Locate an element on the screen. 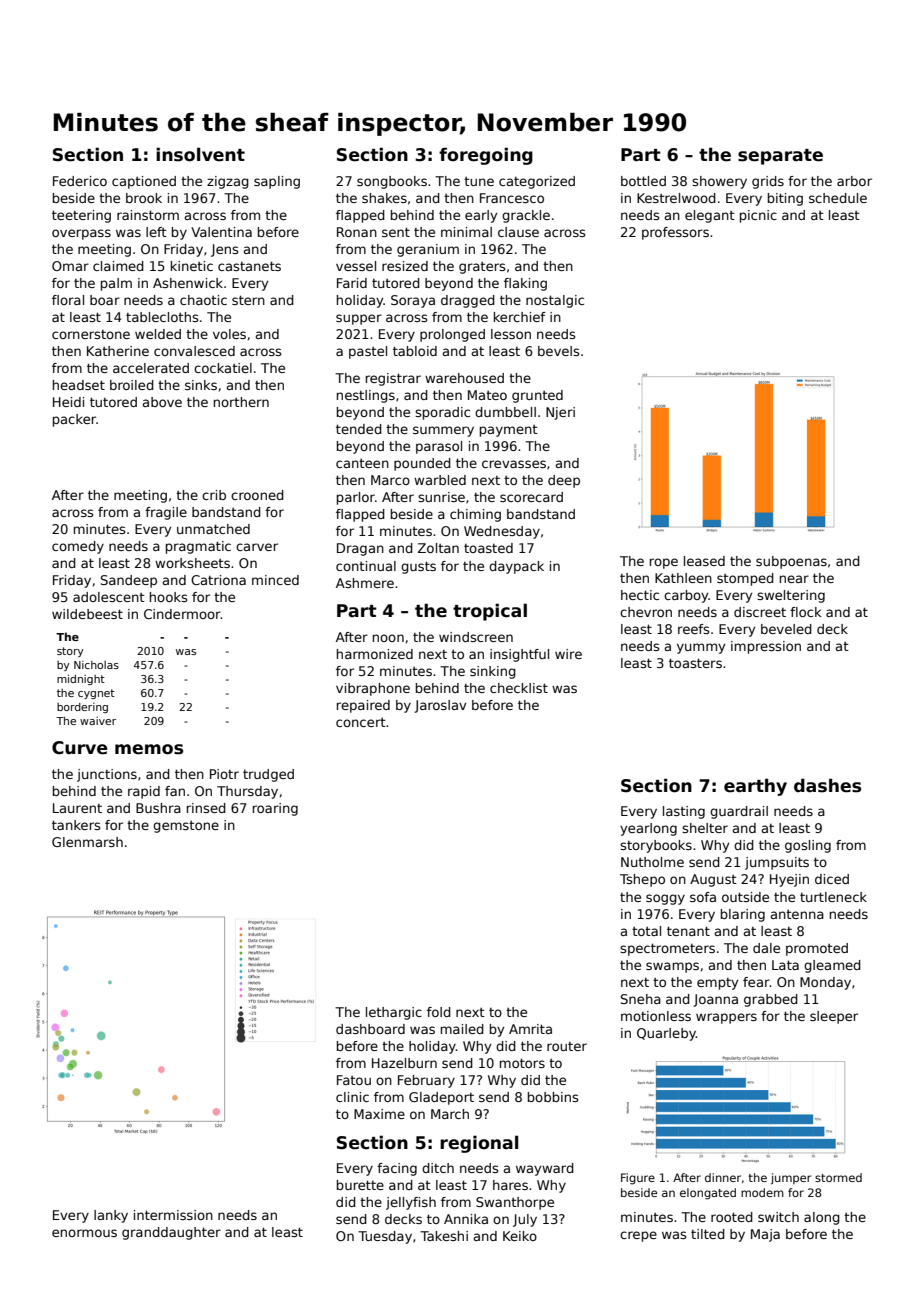 The width and height of the screenshot is (924, 1308). granddaughter is located at coordinates (171, 1233).
